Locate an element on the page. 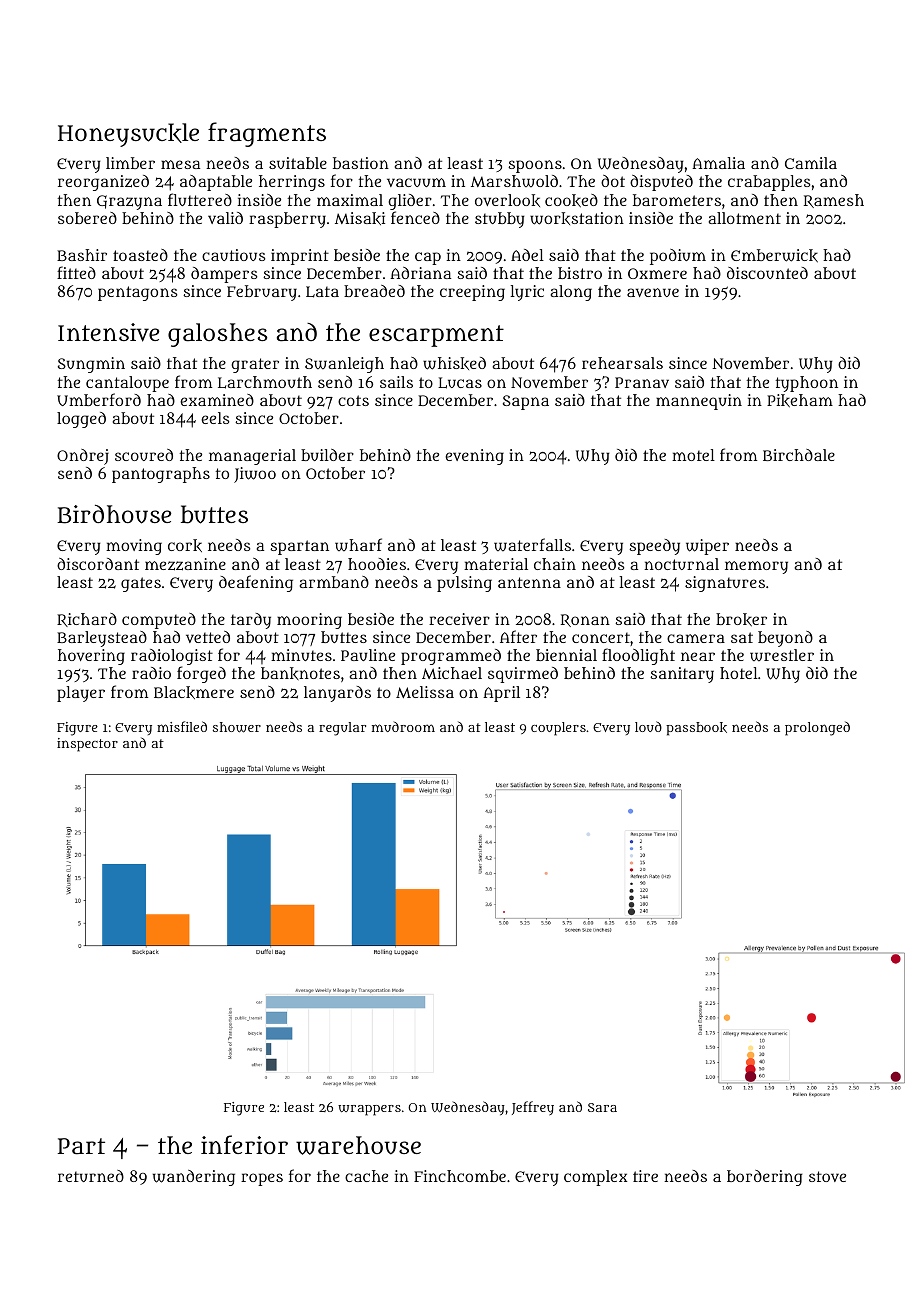  prolonged is located at coordinates (817, 728).
